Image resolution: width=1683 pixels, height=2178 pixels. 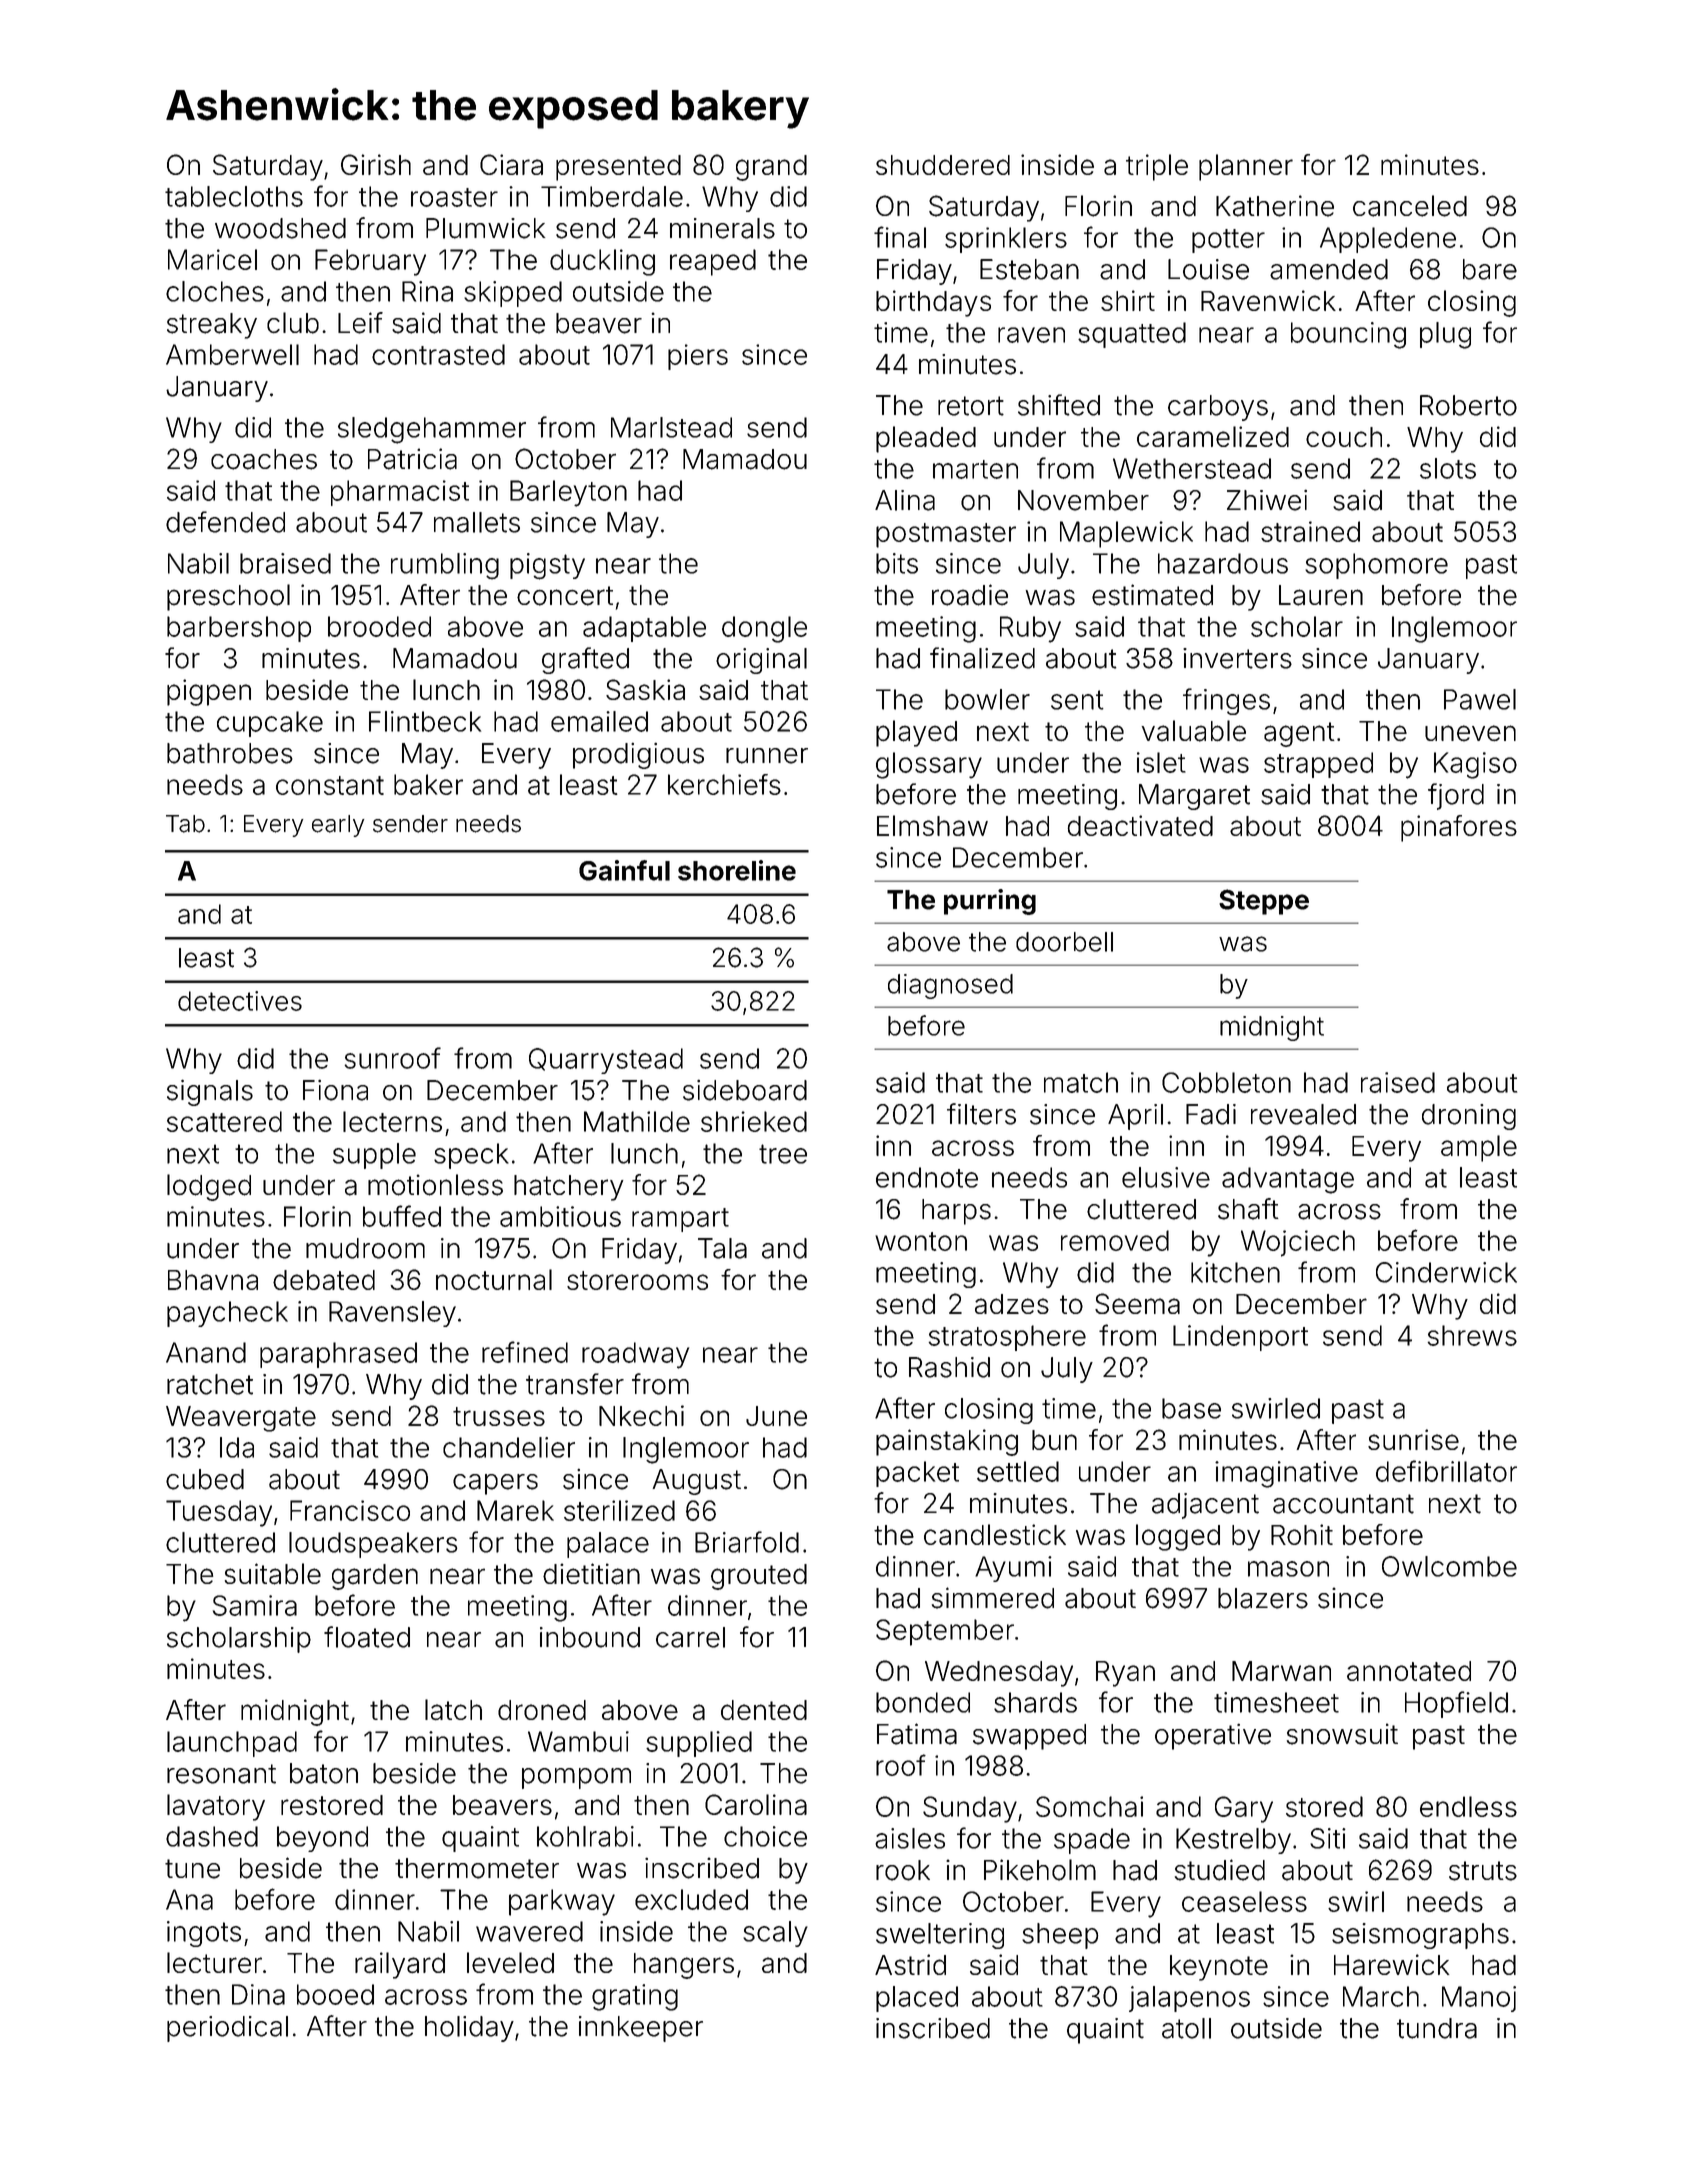 I want to click on cubed, so click(x=205, y=1479).
